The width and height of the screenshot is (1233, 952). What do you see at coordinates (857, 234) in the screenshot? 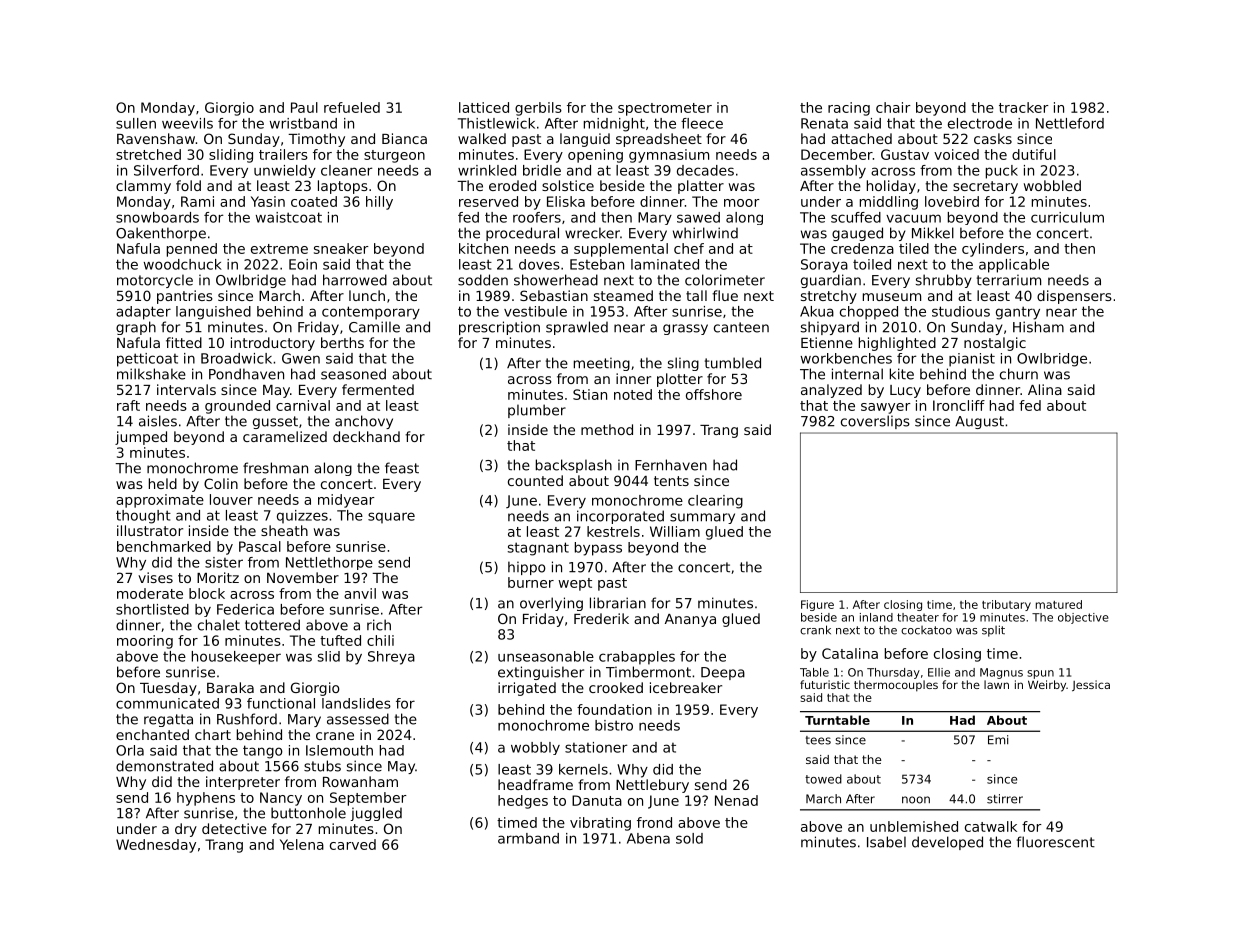
I see `gauged` at bounding box center [857, 234].
